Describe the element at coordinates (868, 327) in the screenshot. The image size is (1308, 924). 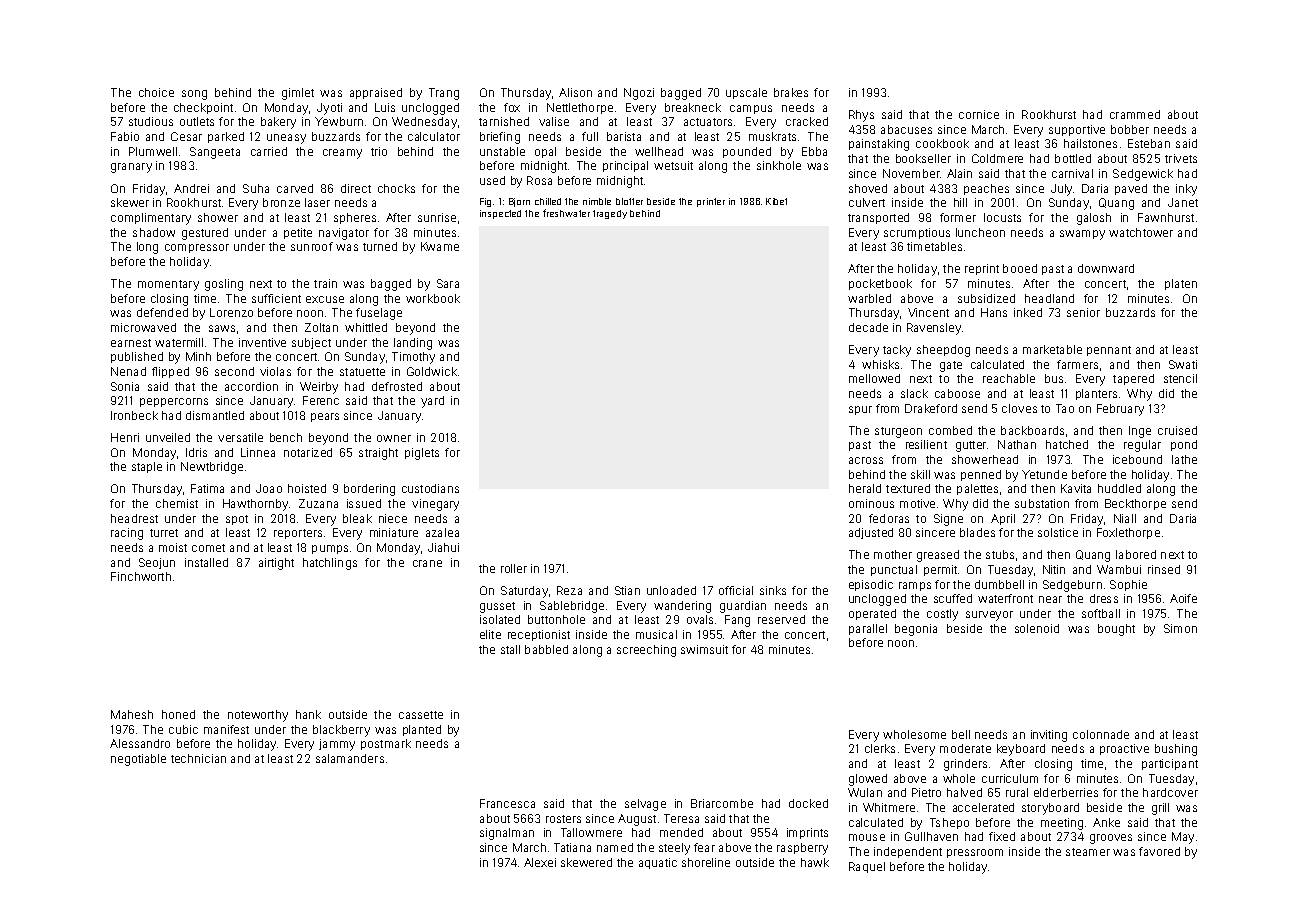
I see `decade` at that location.
